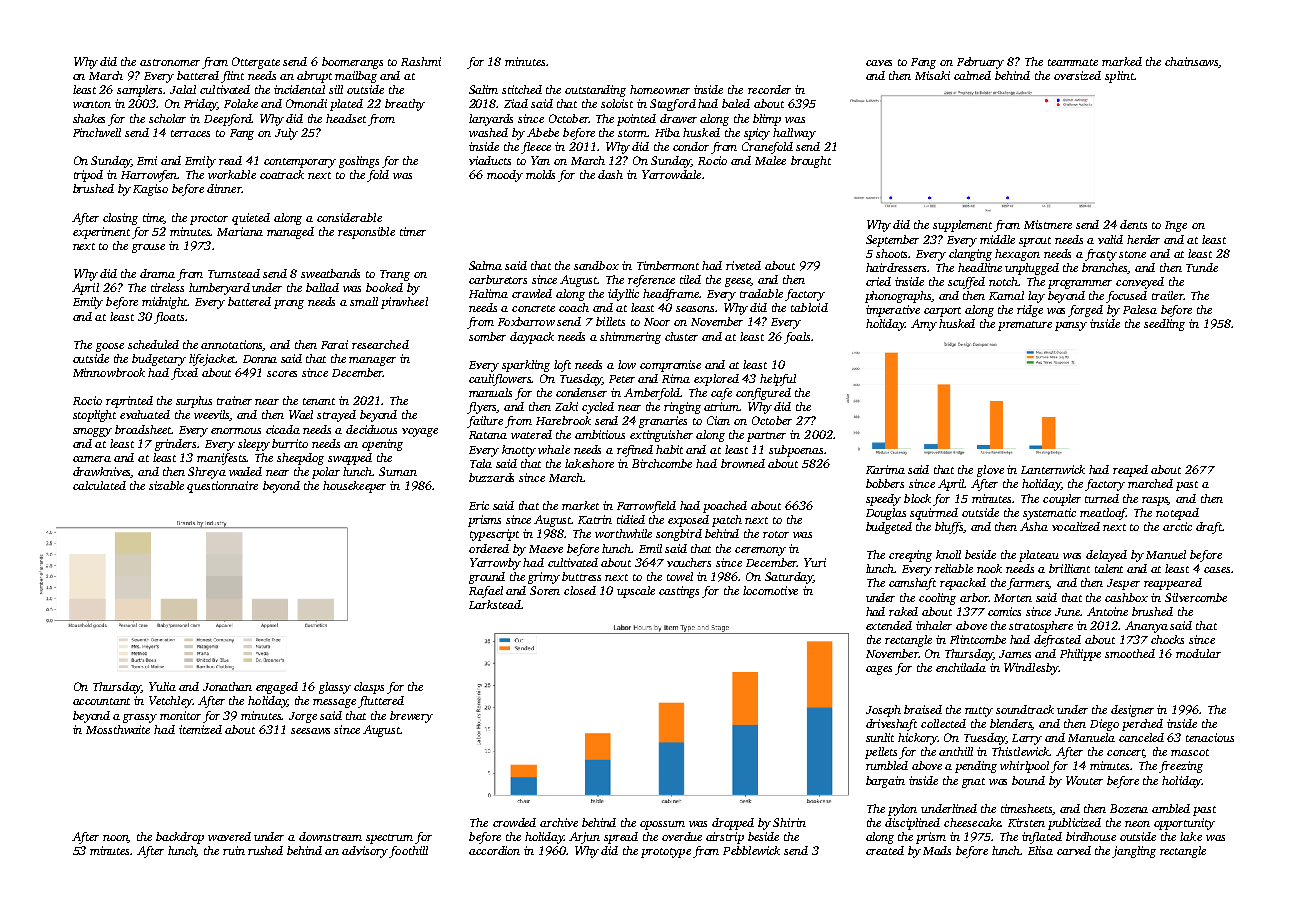 The width and height of the screenshot is (1308, 924). Describe the element at coordinates (494, 850) in the screenshot. I see `accordion` at that location.
